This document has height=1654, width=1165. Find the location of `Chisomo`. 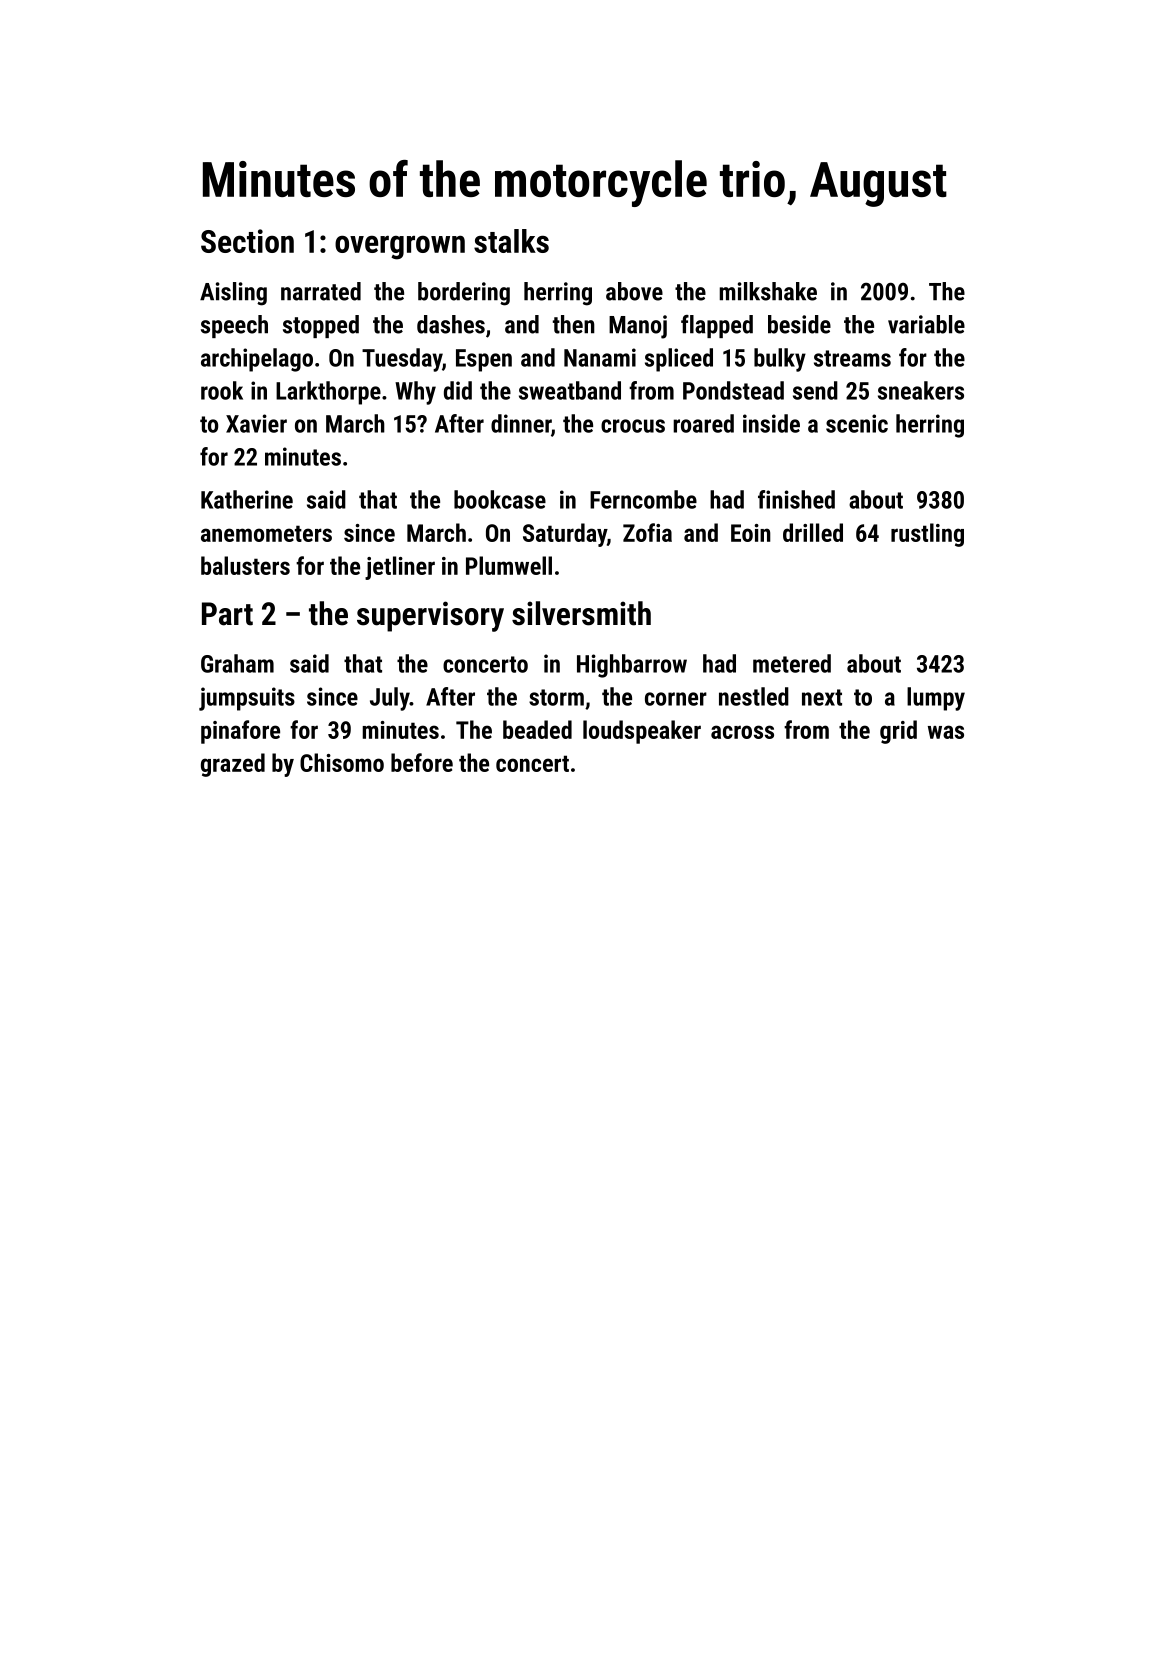

Chisomo is located at coordinates (342, 762).
